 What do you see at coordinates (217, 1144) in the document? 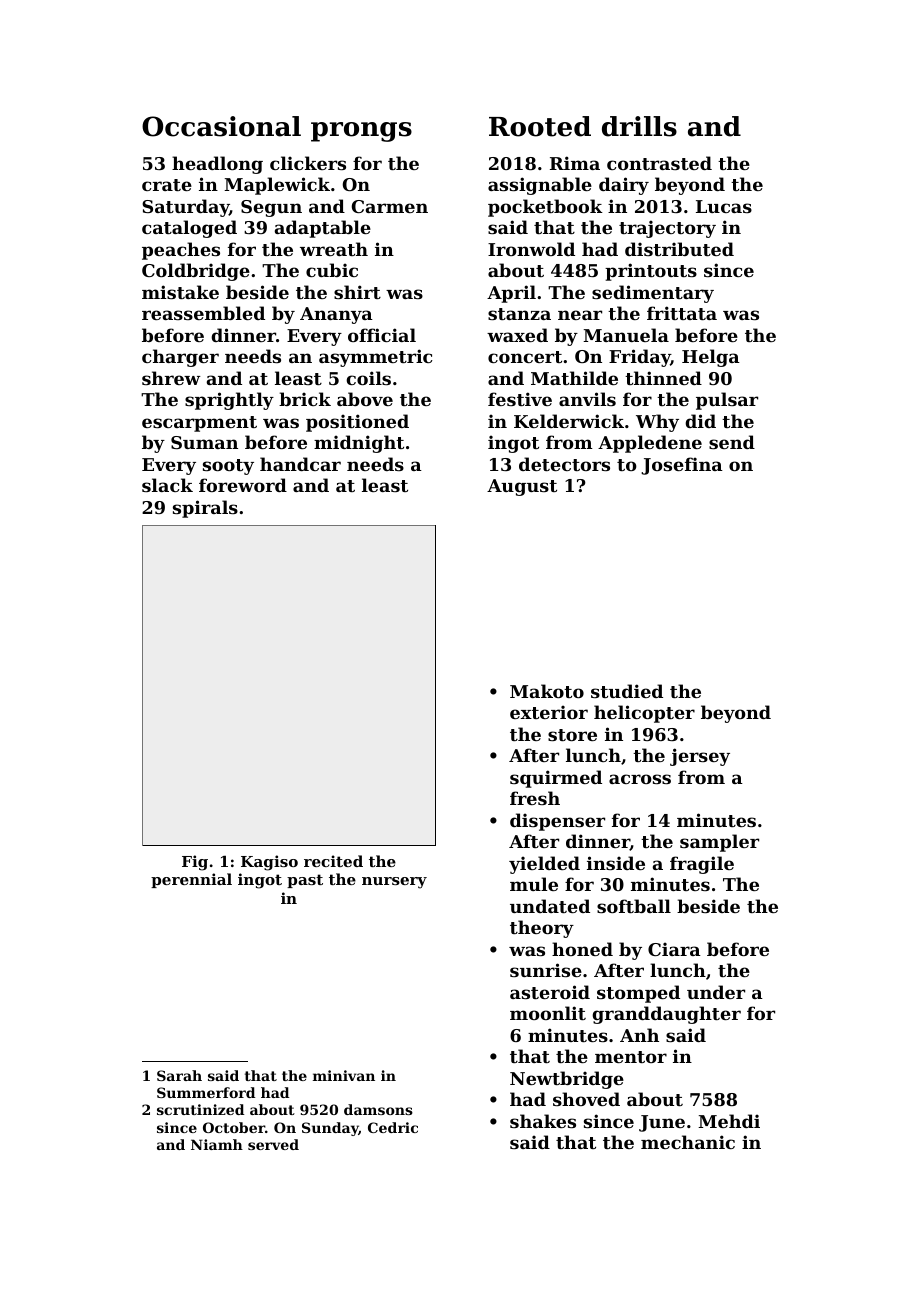
I see `Niamh` at bounding box center [217, 1144].
